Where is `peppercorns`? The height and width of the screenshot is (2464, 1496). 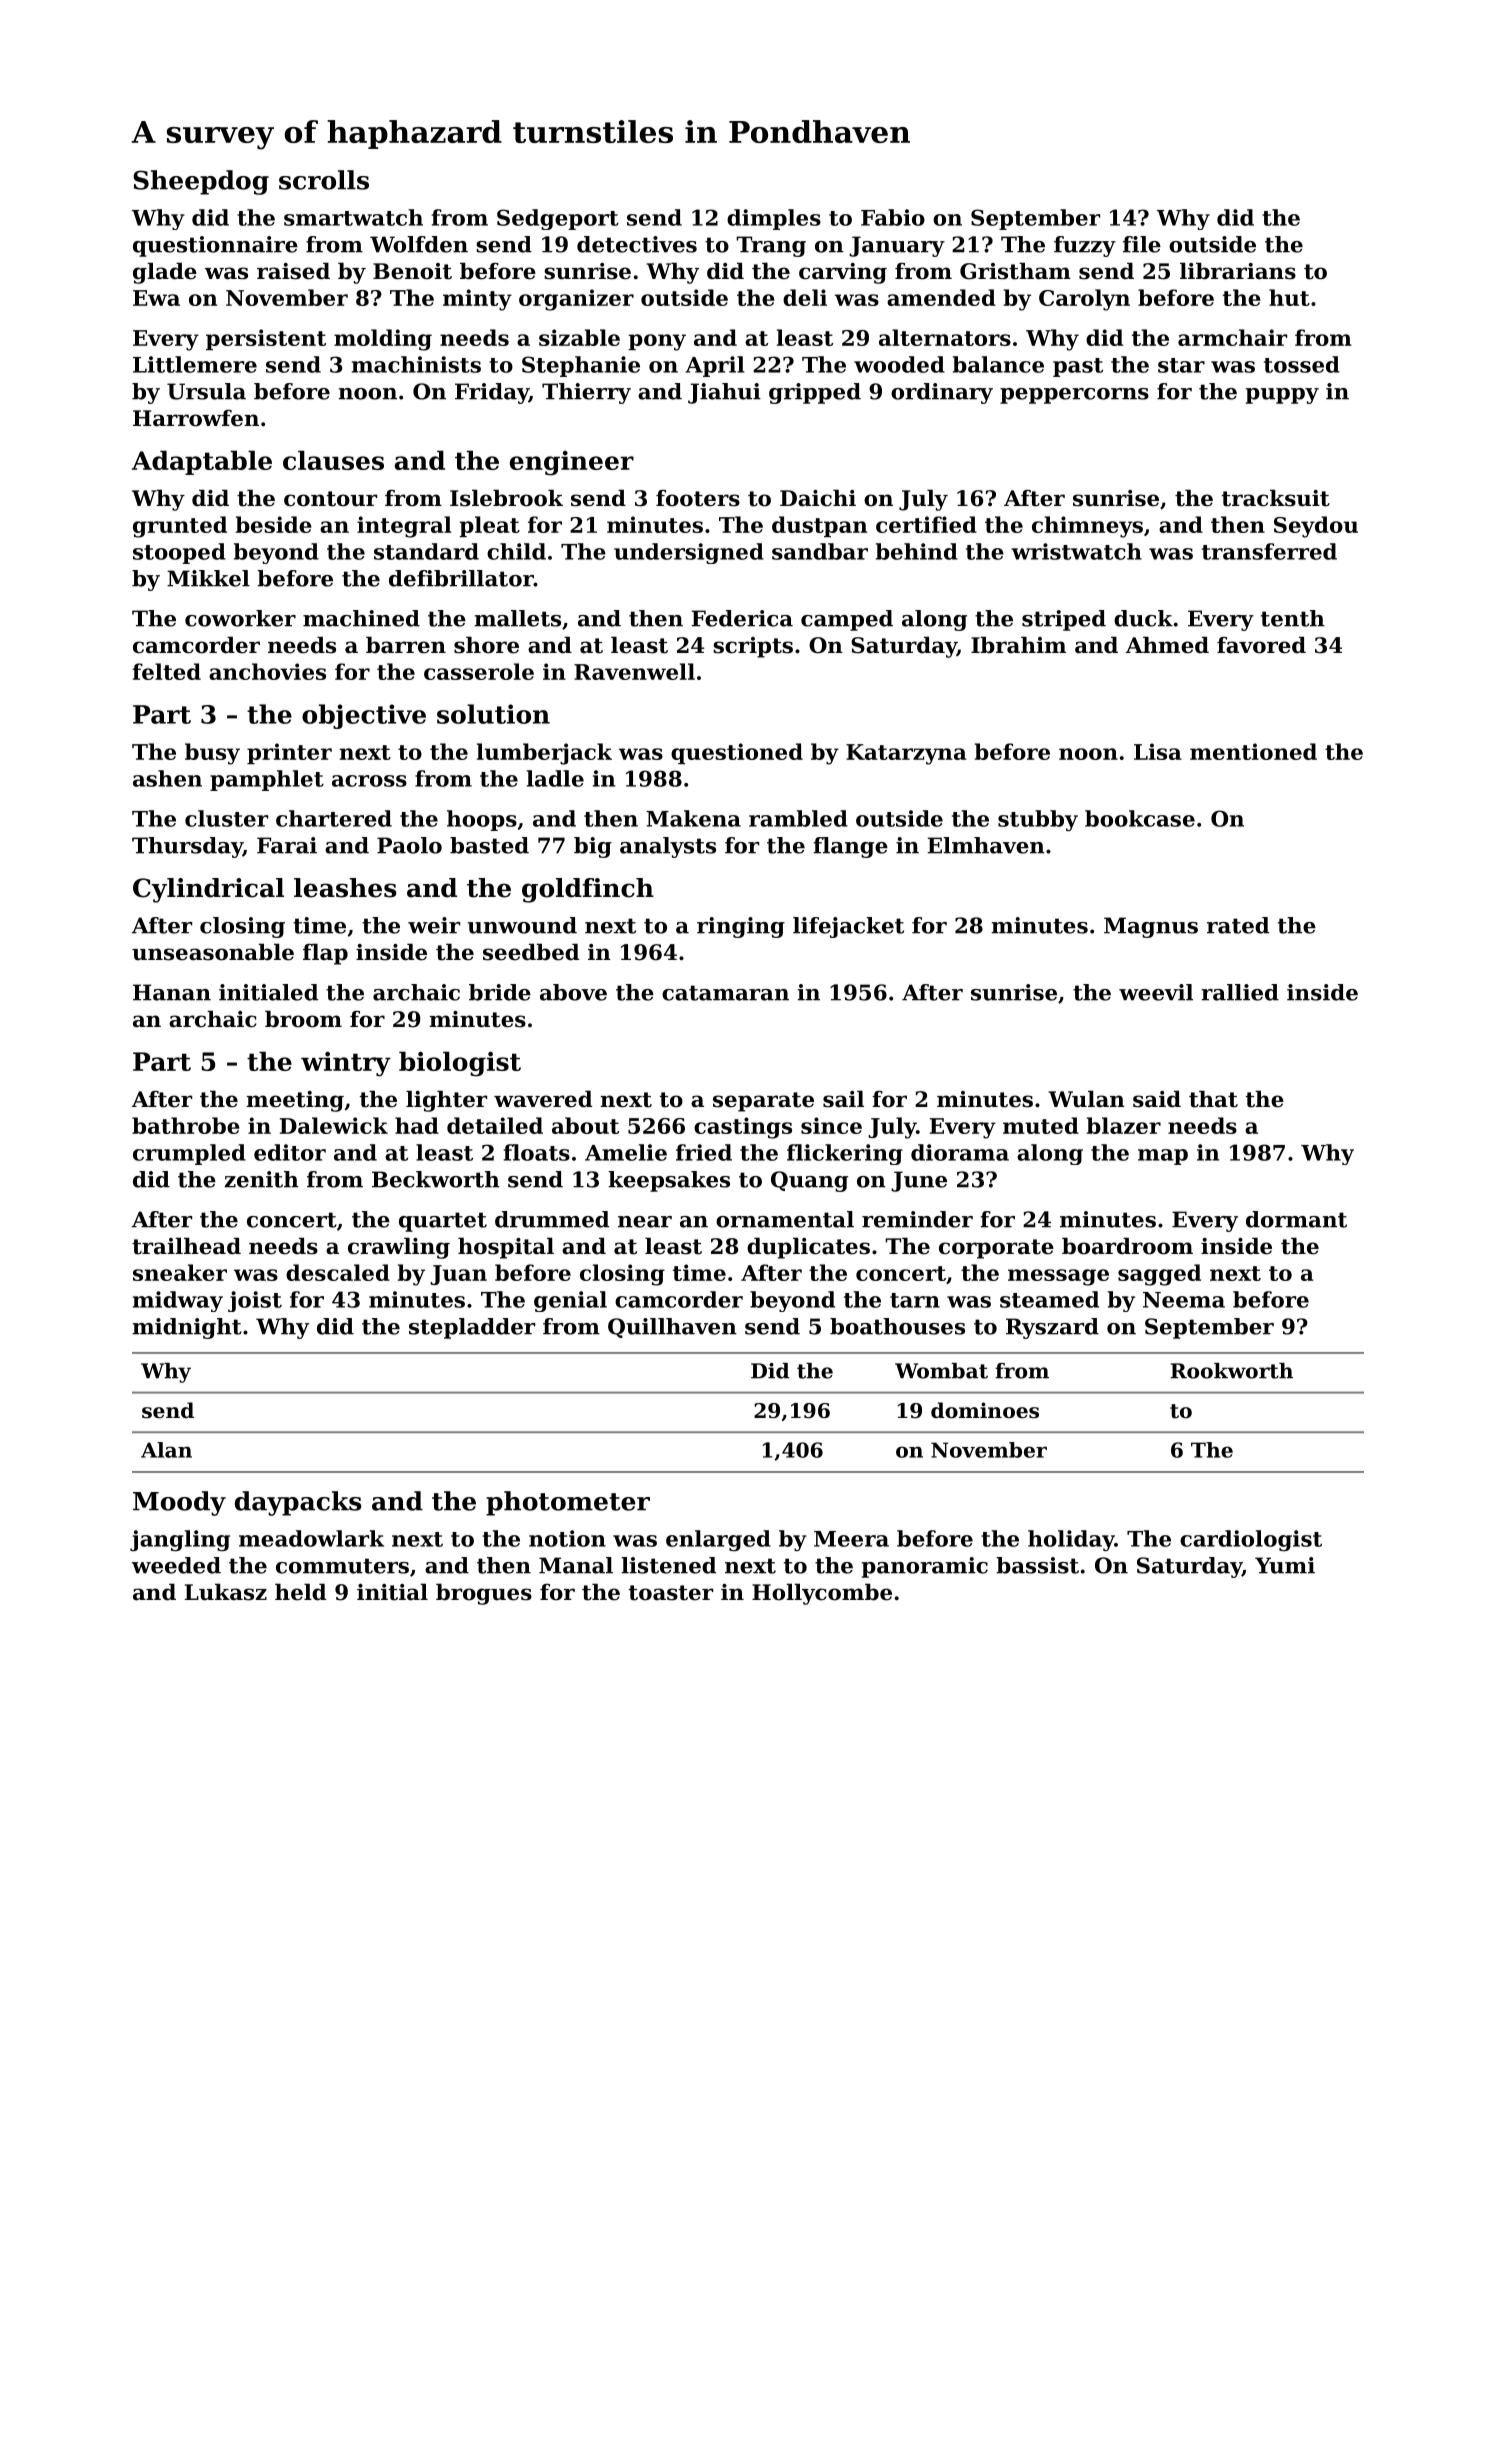
peppercorns is located at coordinates (1074, 396).
